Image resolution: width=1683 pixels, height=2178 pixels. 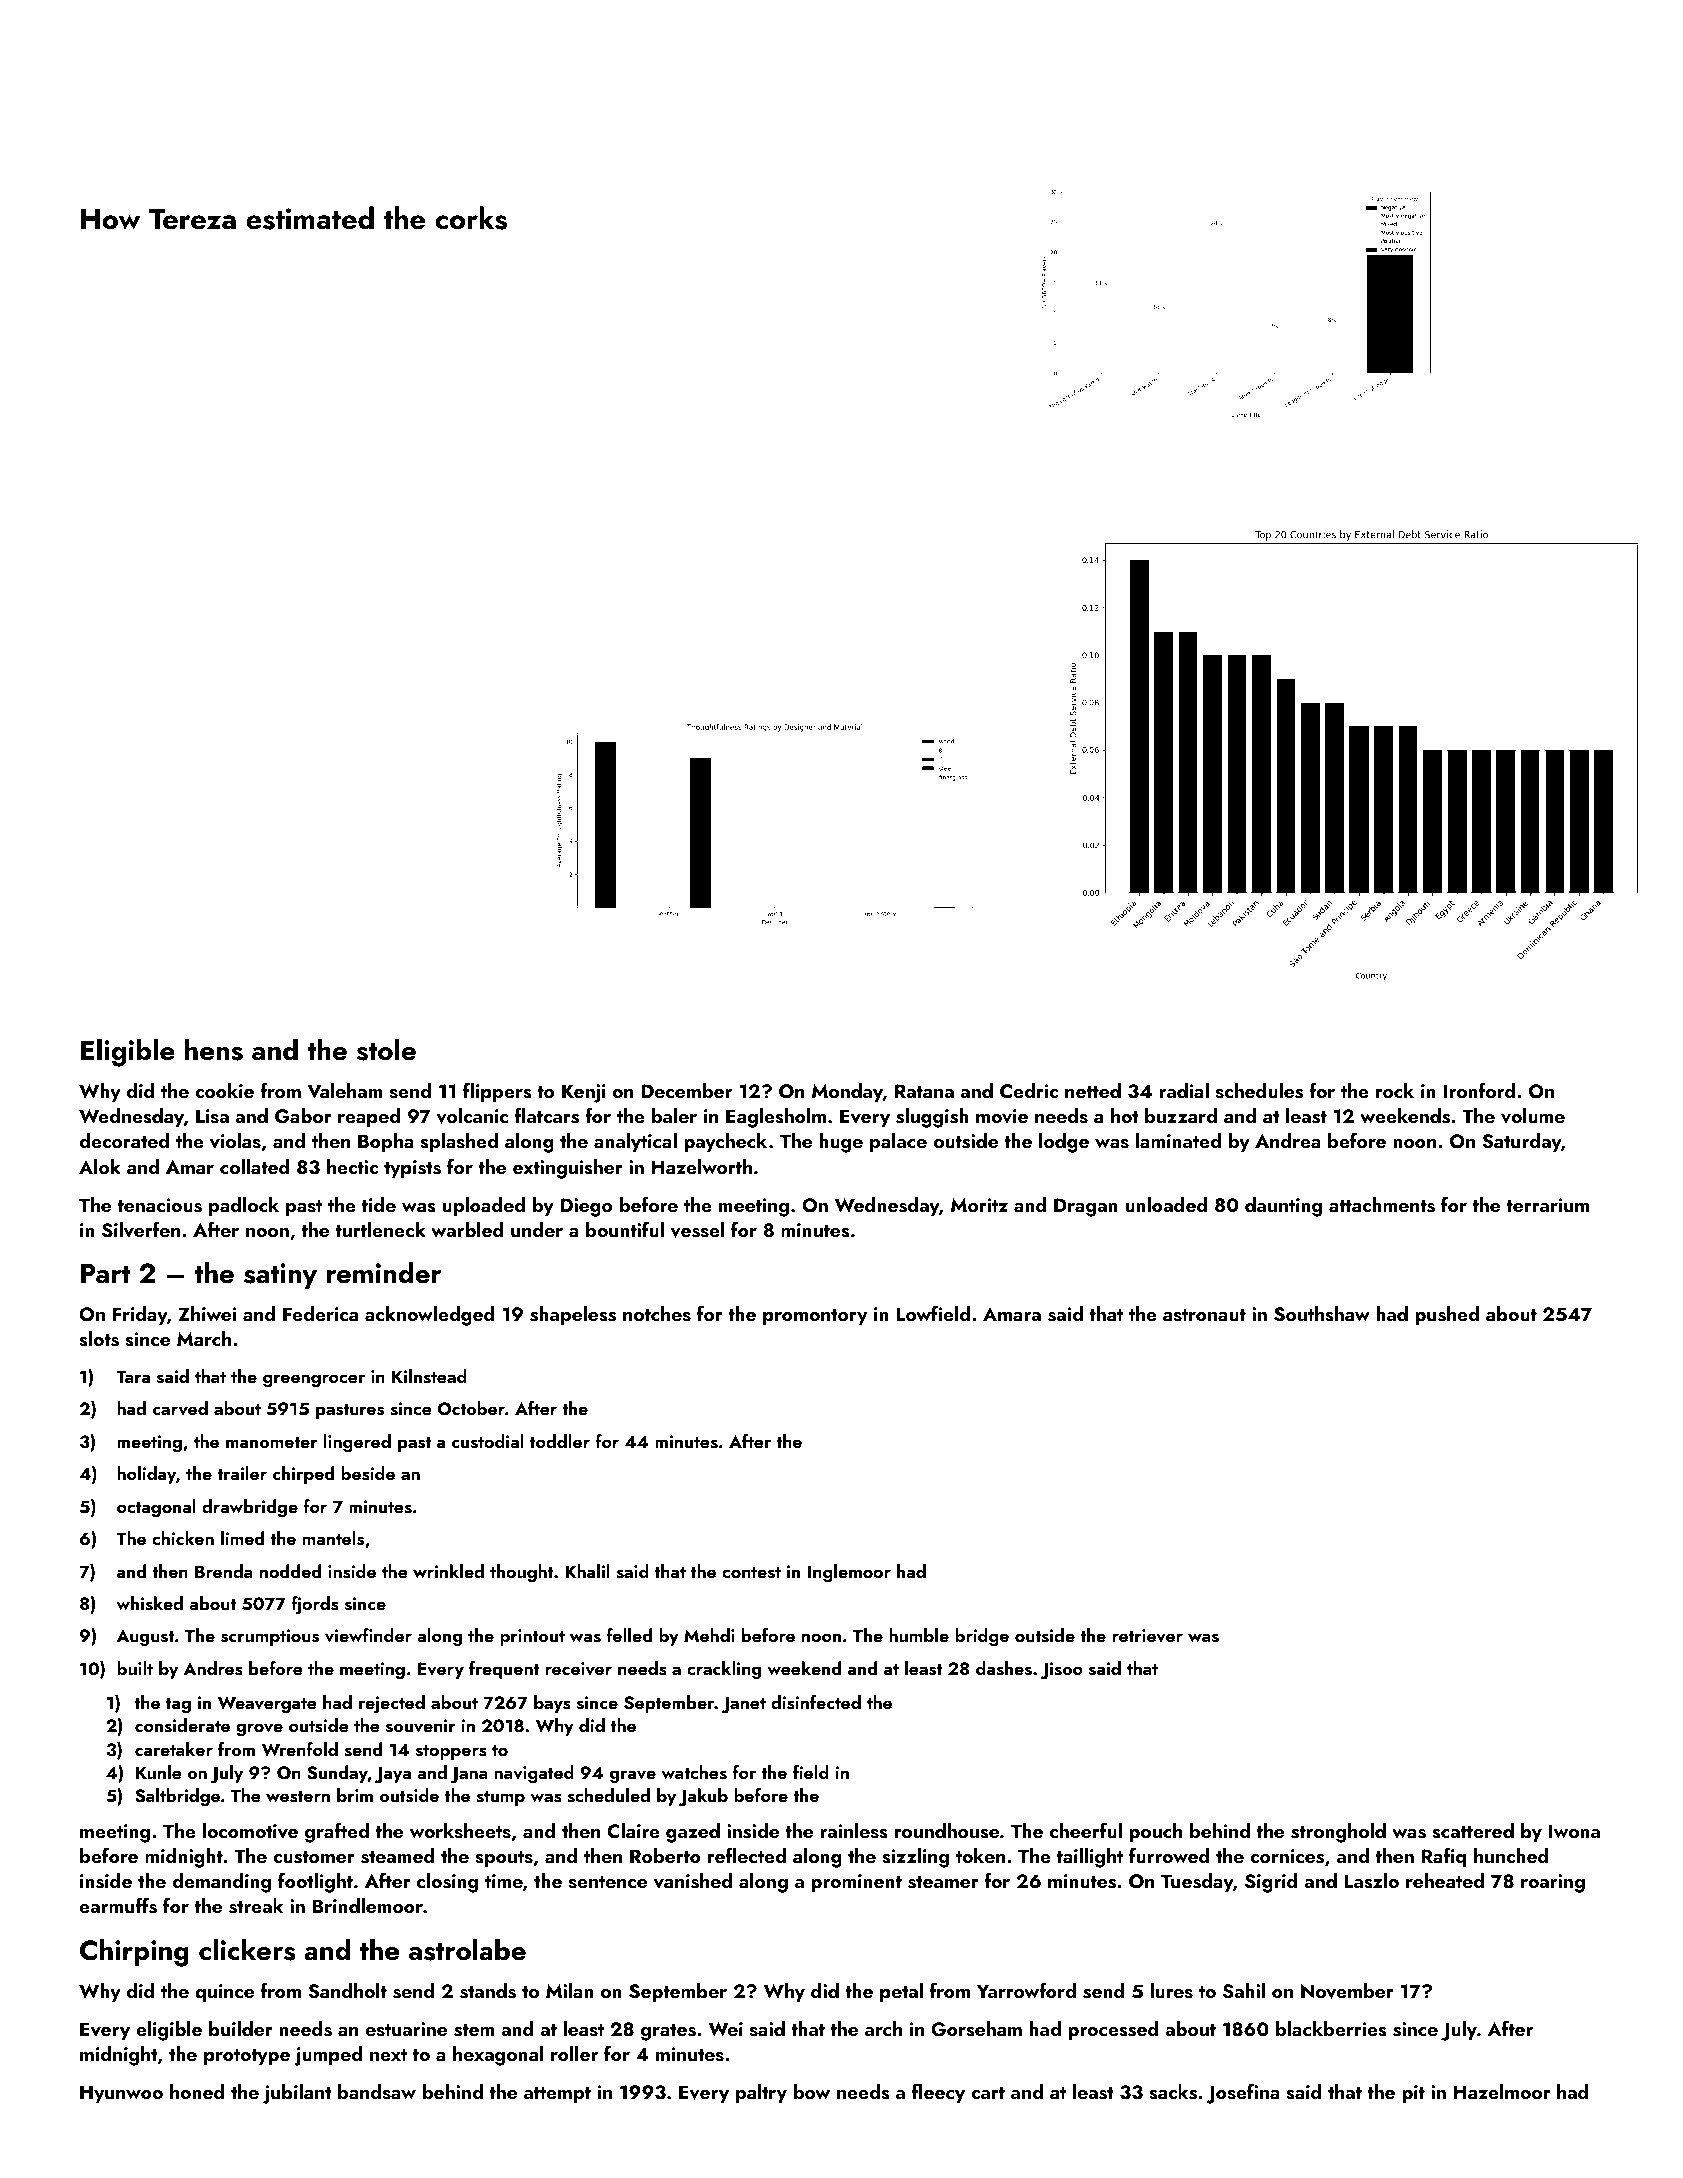 What do you see at coordinates (121, 2094) in the screenshot?
I see `Hyunwoo` at bounding box center [121, 2094].
